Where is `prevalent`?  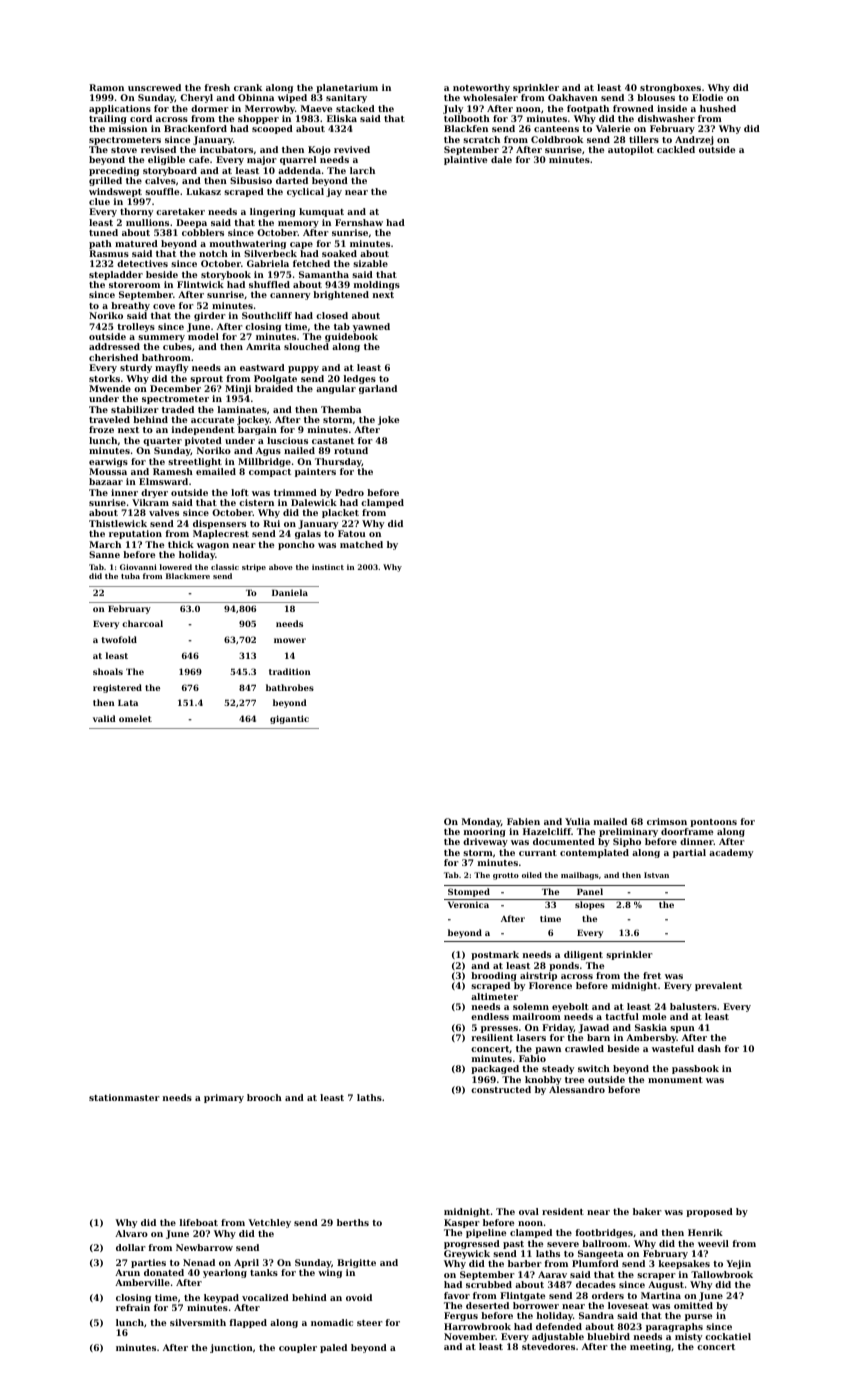 prevalent is located at coordinates (718, 986).
